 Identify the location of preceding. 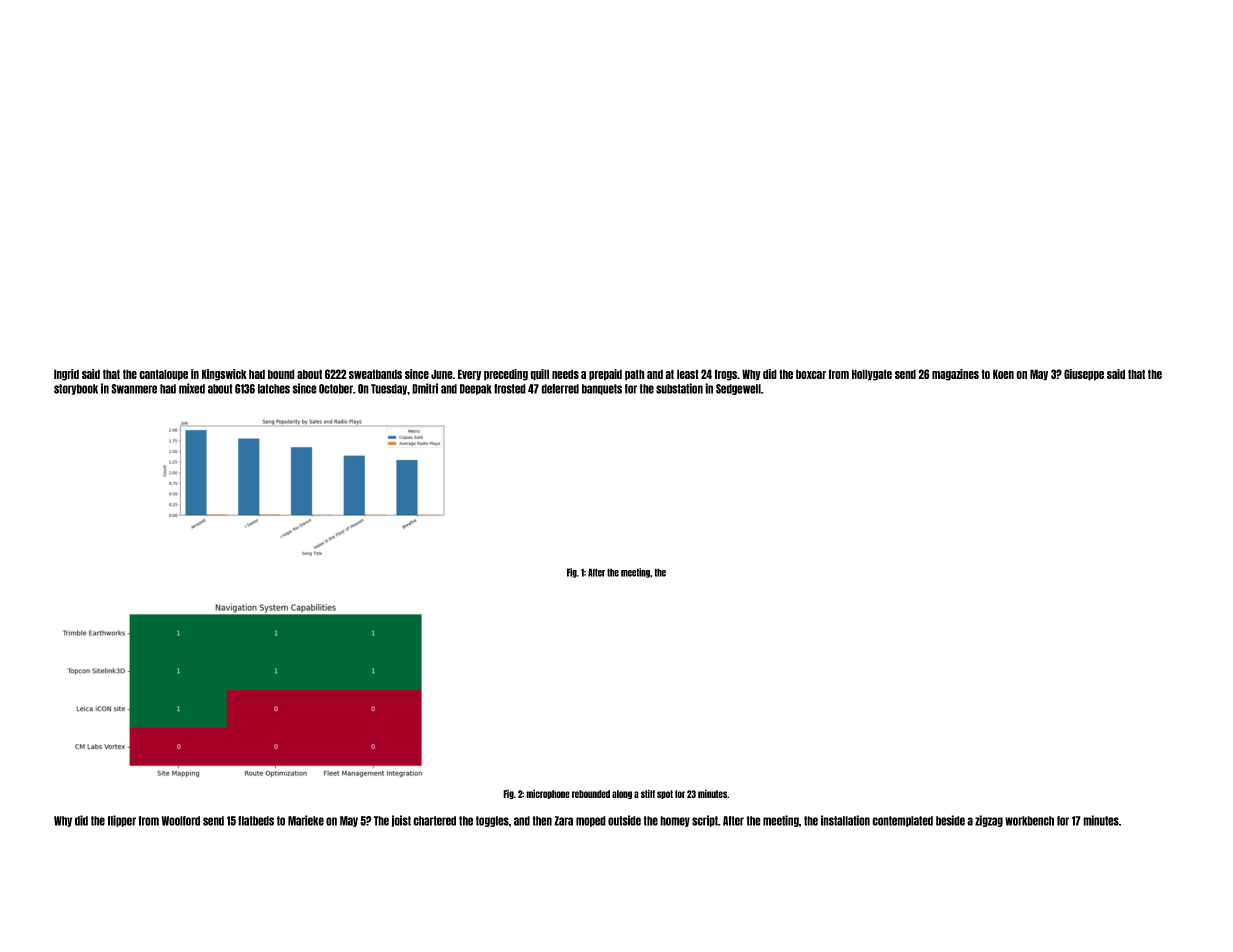
(506, 375).
